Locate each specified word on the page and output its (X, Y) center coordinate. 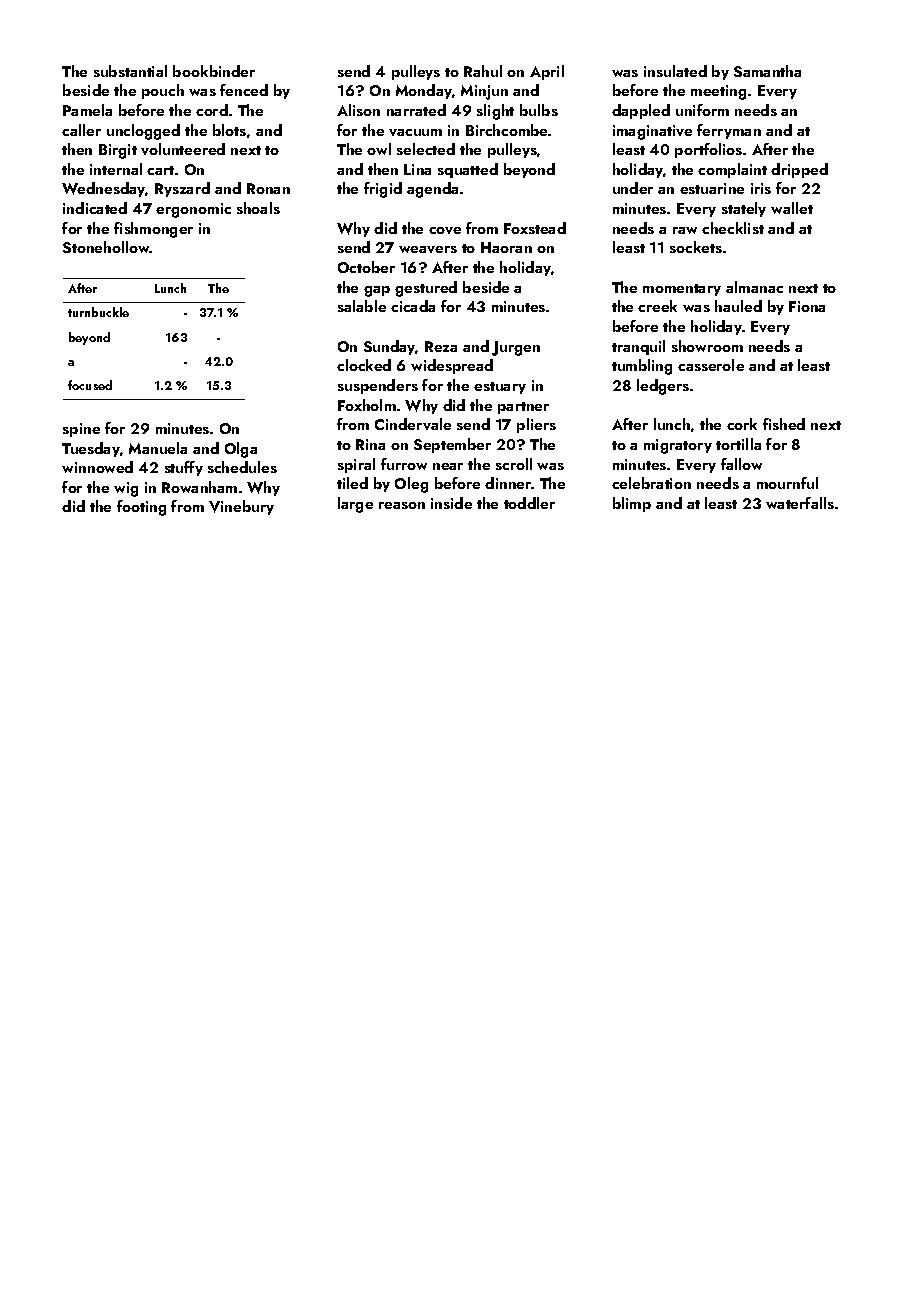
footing (141, 508)
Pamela (87, 110)
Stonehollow (106, 247)
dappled (641, 111)
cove (445, 230)
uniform (702, 110)
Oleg (411, 485)
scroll (514, 464)
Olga (241, 450)
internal (116, 169)
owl (379, 149)
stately (744, 209)
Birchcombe (507, 130)
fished (784, 424)
